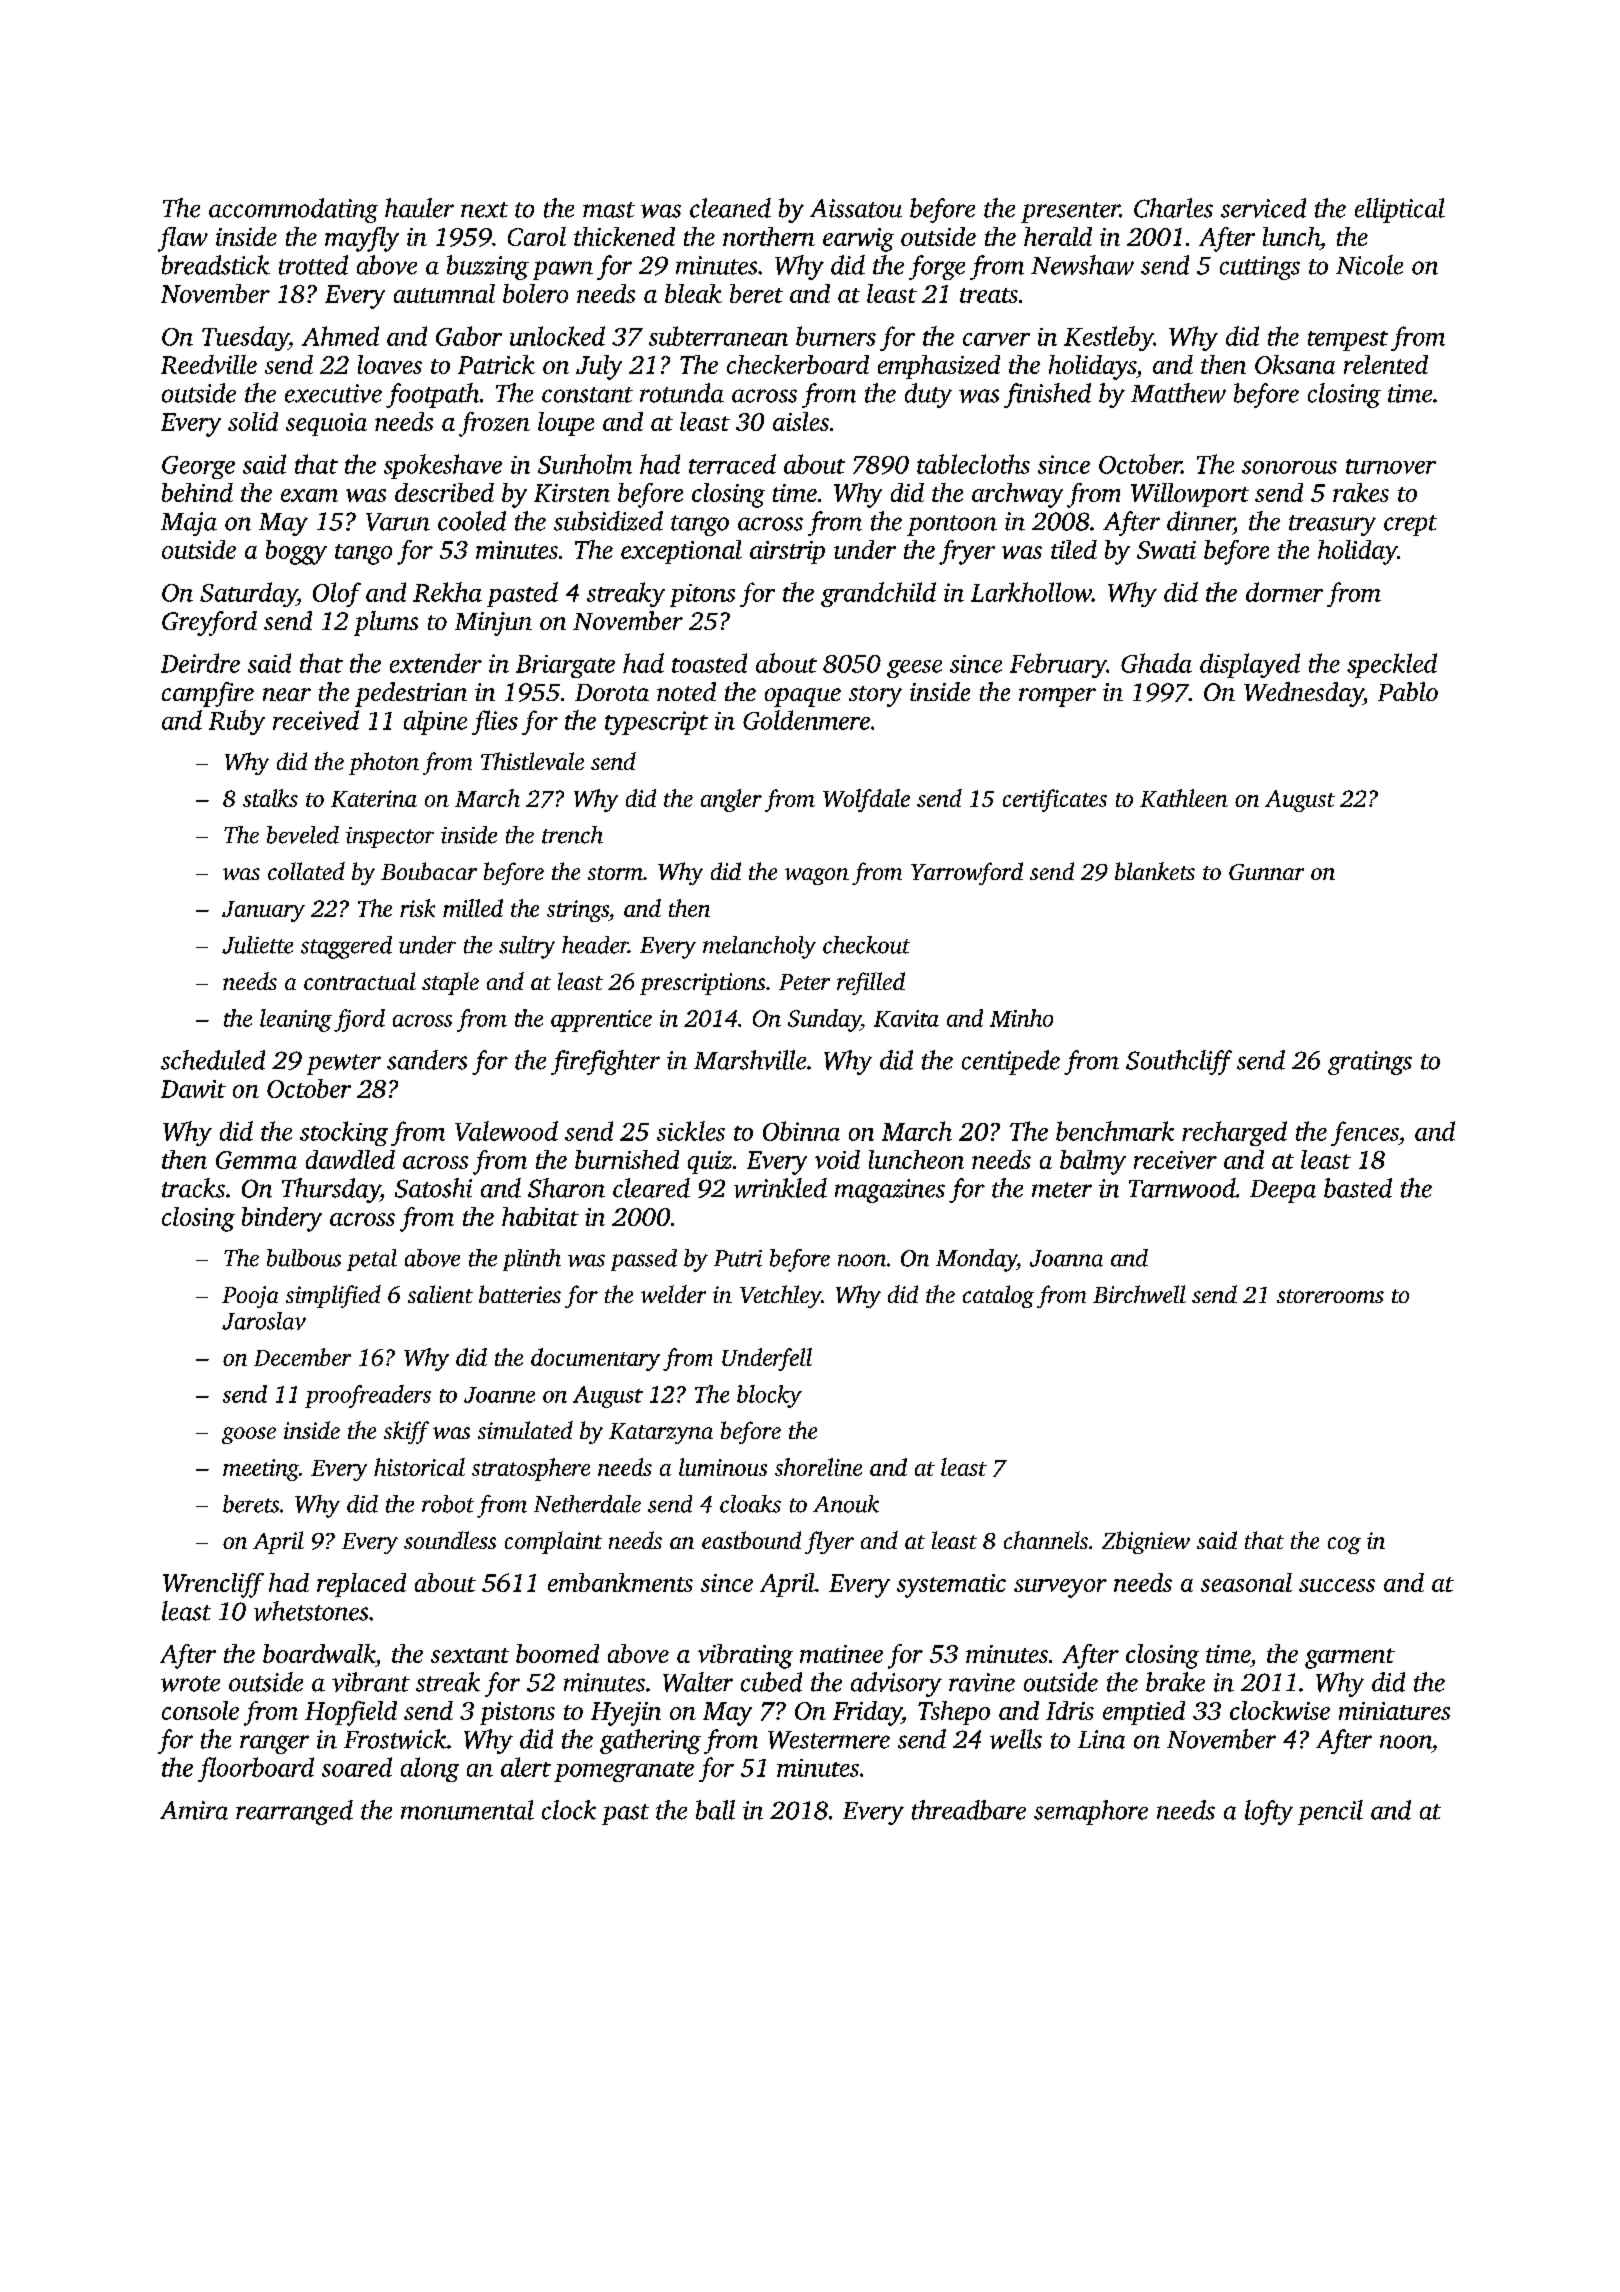 This document has height=2292, width=1620. What do you see at coordinates (745, 1656) in the document?
I see `vibrating` at bounding box center [745, 1656].
